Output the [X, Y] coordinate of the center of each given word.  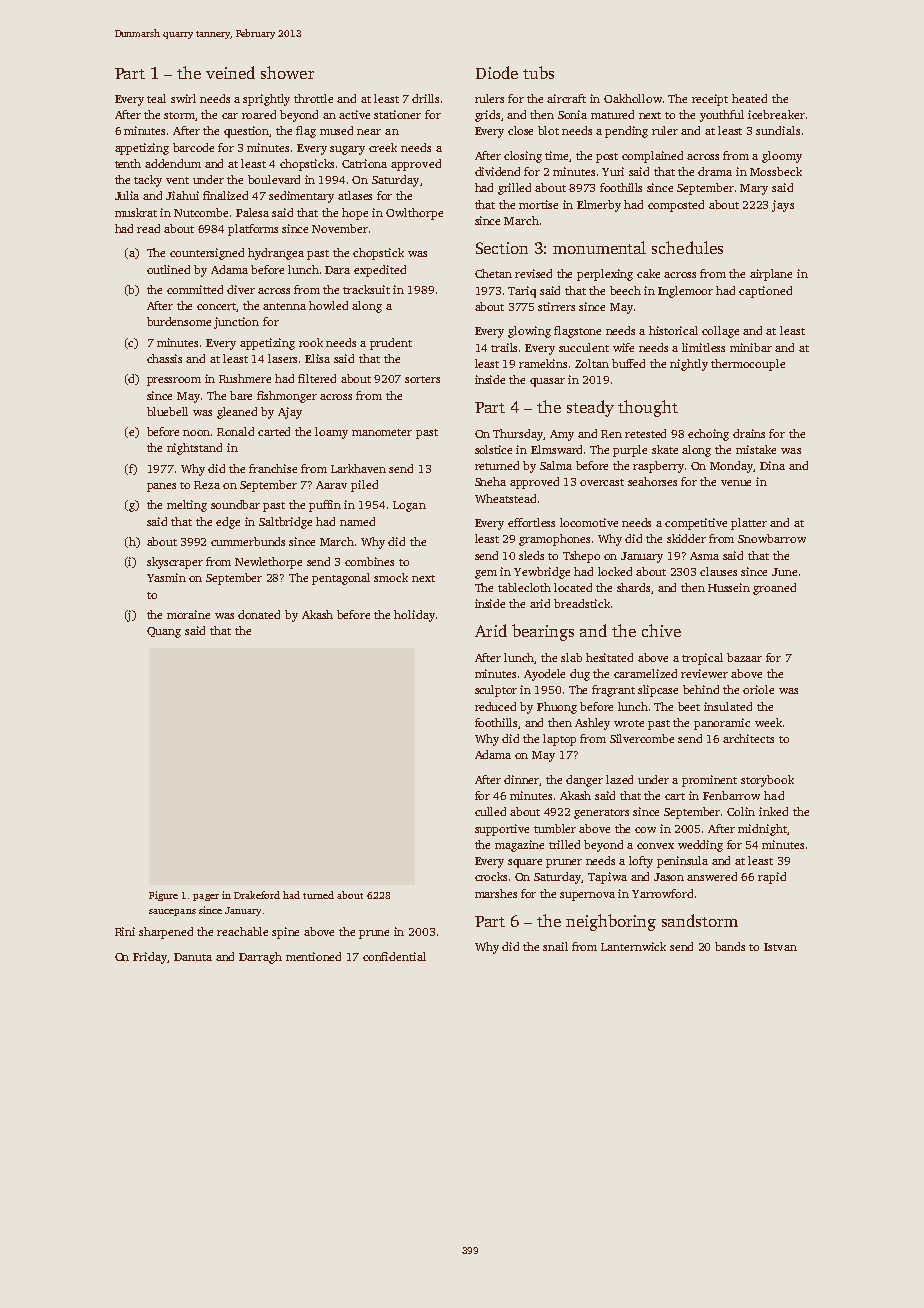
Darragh [260, 958]
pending [626, 132]
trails [504, 347]
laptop [559, 740]
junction [236, 323]
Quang [164, 632]
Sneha [490, 481]
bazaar [744, 657]
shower [287, 72]
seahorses [652, 481]
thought [648, 408]
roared [259, 114]
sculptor [496, 691]
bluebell [167, 411]
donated [259, 614]
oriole [758, 689]
